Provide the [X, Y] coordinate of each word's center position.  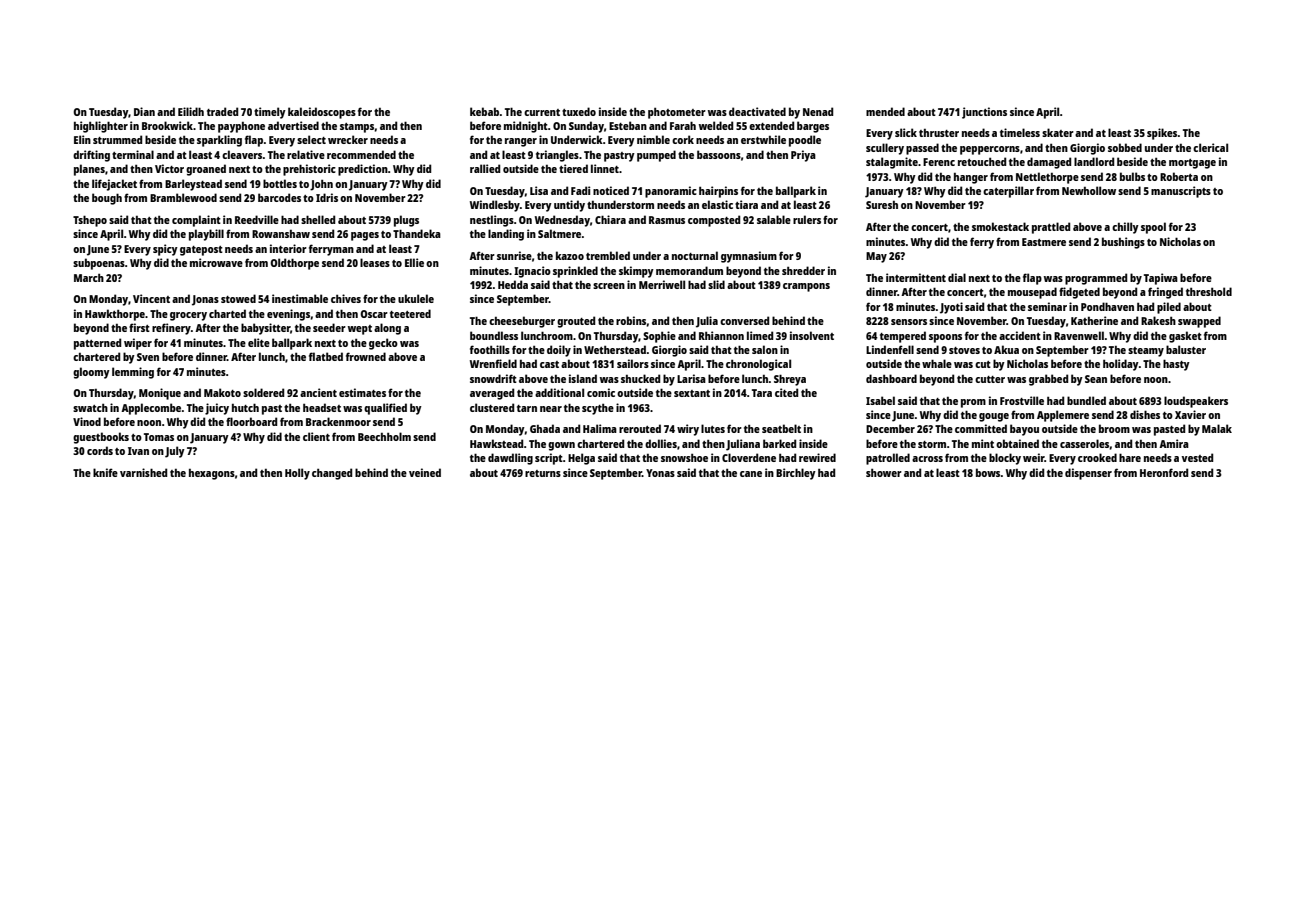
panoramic [671, 192]
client [316, 436]
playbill [206, 235]
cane [751, 474]
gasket [1185, 337]
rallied [485, 168]
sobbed [1125, 147]
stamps [357, 128]
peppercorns [990, 150]
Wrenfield [493, 363]
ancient [318, 392]
